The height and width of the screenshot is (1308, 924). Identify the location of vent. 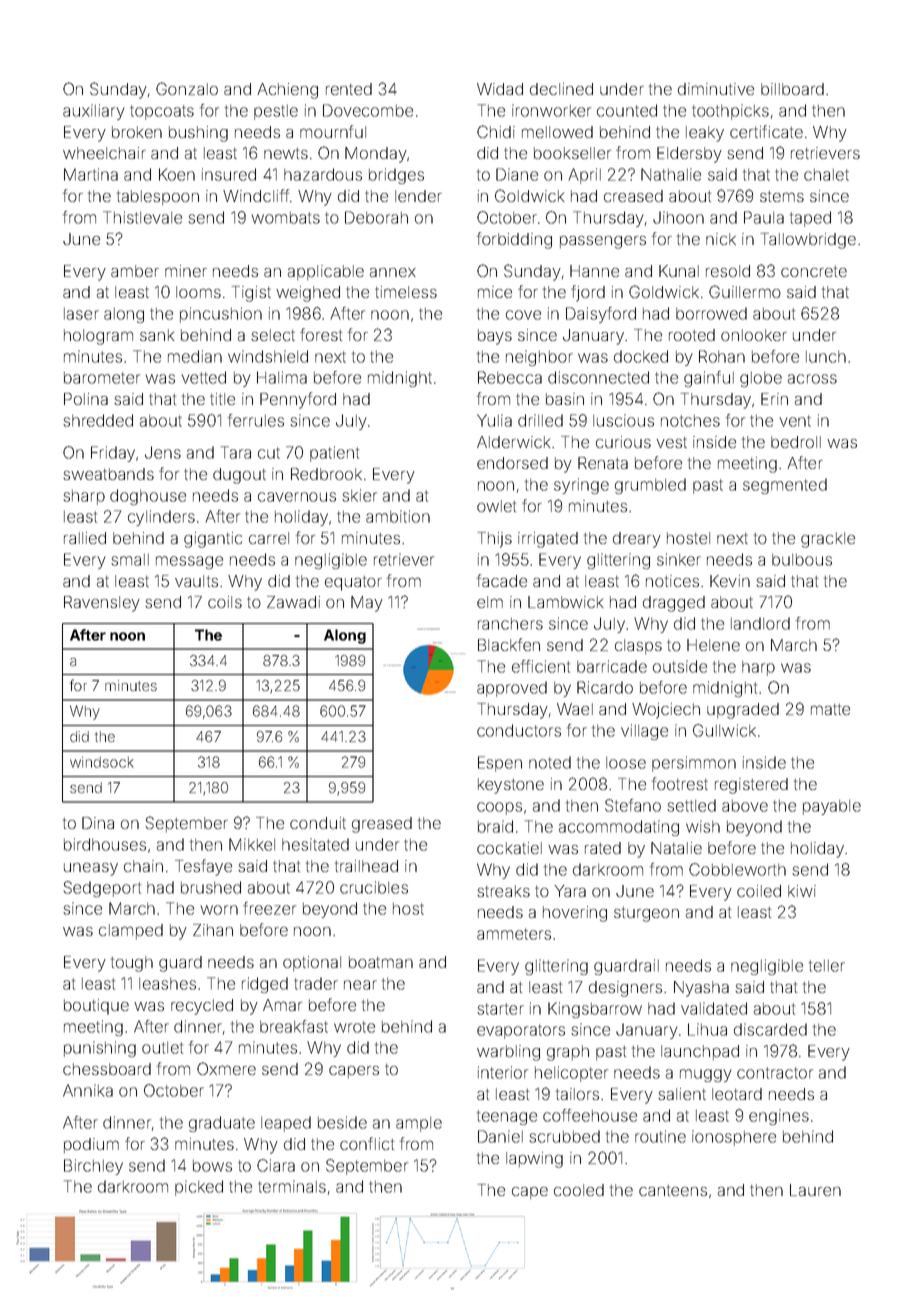
(795, 421).
